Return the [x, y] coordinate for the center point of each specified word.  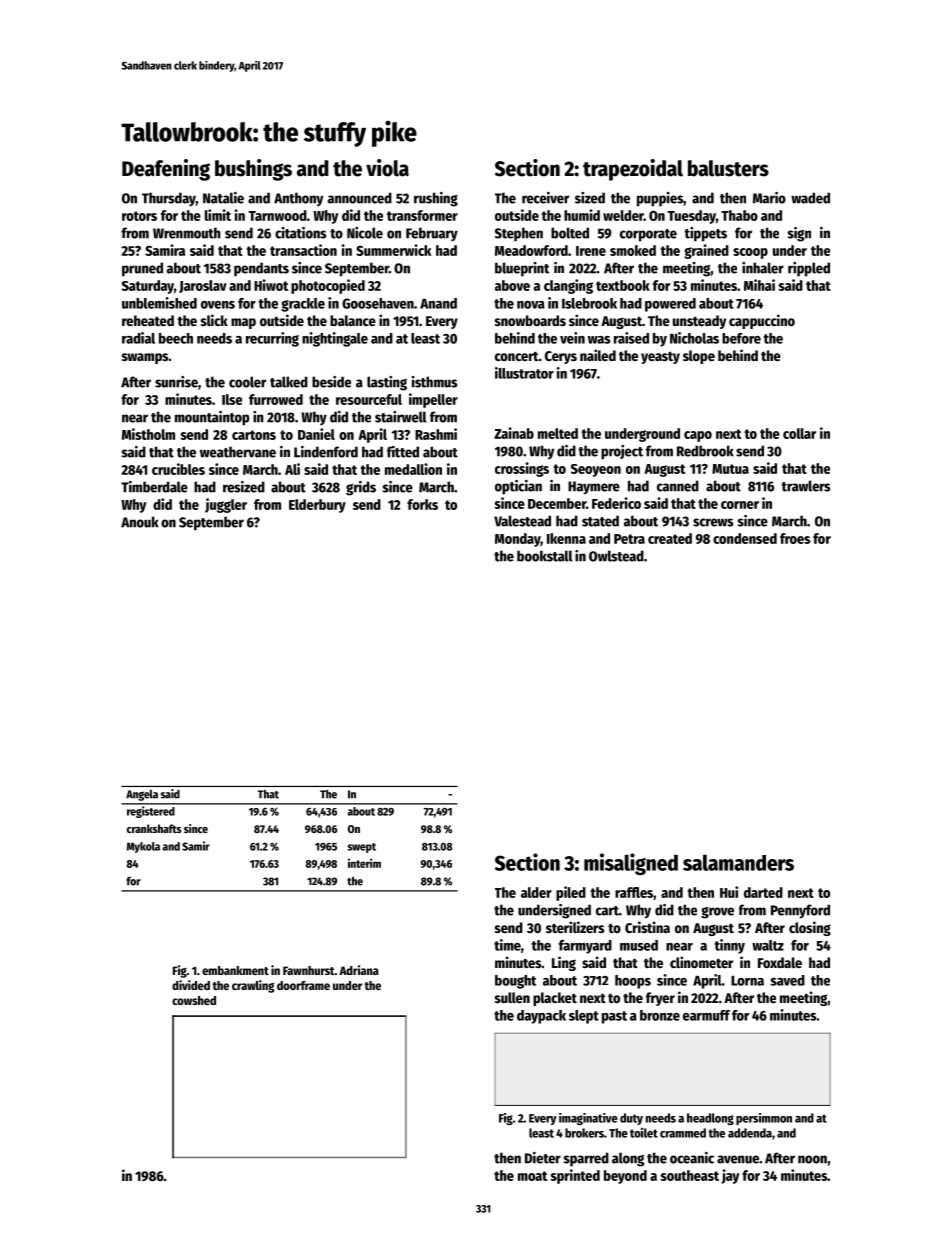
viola [387, 168]
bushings [253, 170]
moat [532, 1176]
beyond [625, 1177]
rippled [809, 269]
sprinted [575, 1176]
